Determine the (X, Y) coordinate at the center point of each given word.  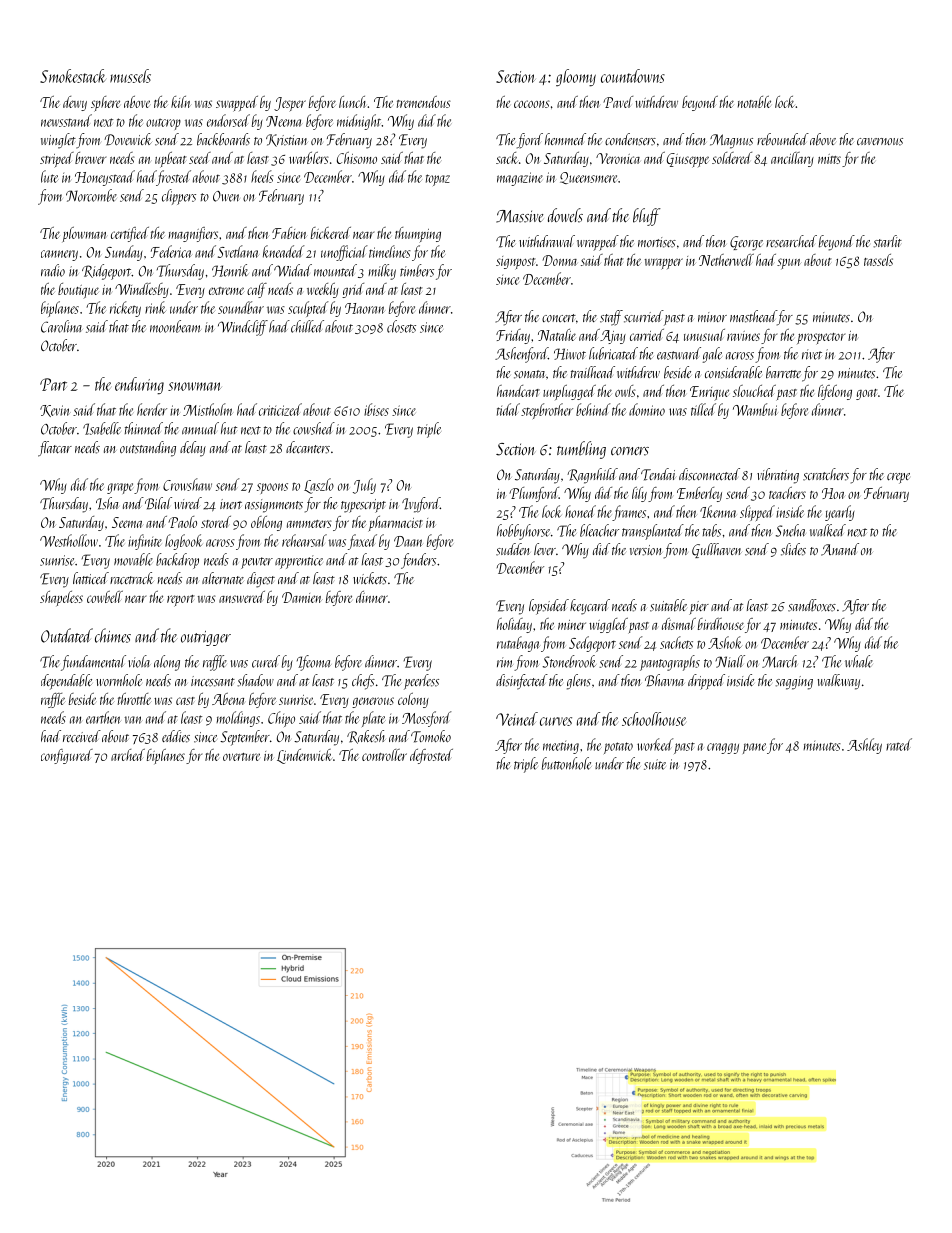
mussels (130, 76)
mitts (829, 159)
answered (242, 597)
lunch (352, 102)
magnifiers (193, 234)
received (82, 736)
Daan (408, 541)
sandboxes (812, 605)
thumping (418, 235)
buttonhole (567, 763)
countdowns (633, 76)
